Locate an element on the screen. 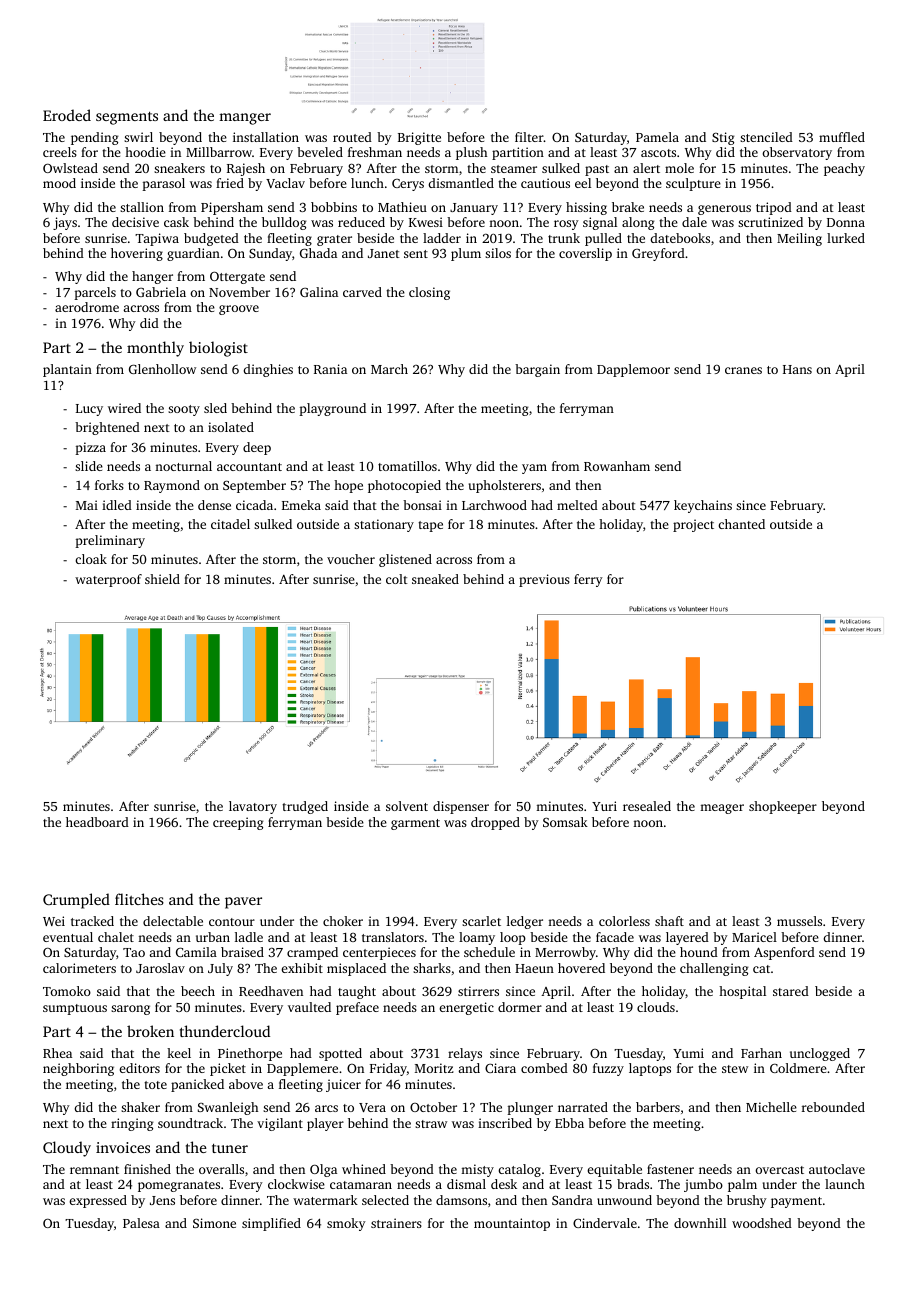  Larchwood is located at coordinates (494, 505).
